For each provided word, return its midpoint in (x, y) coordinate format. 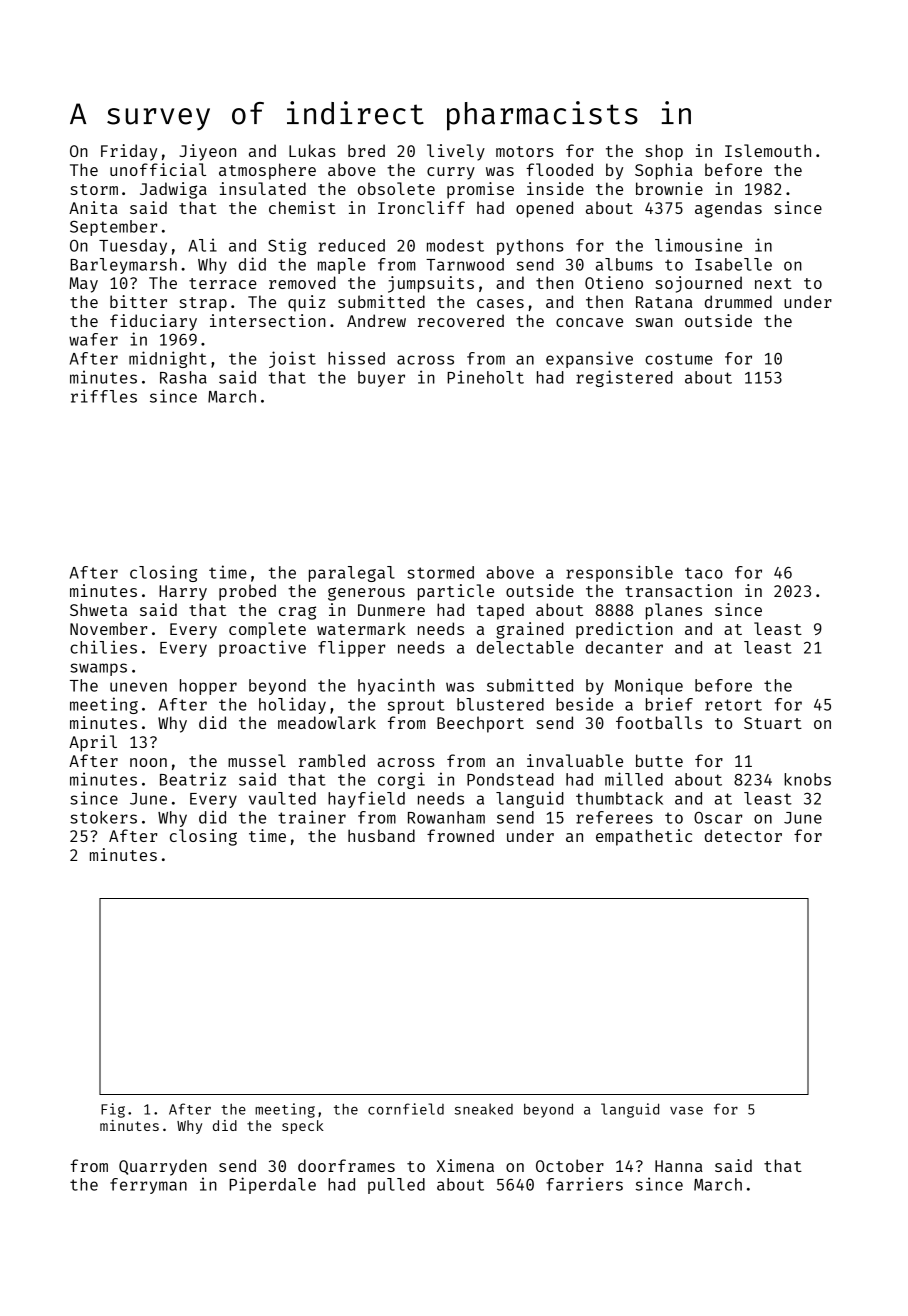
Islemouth (768, 150)
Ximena (465, 1165)
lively (456, 152)
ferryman (148, 1186)
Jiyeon (208, 152)
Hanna (679, 1166)
